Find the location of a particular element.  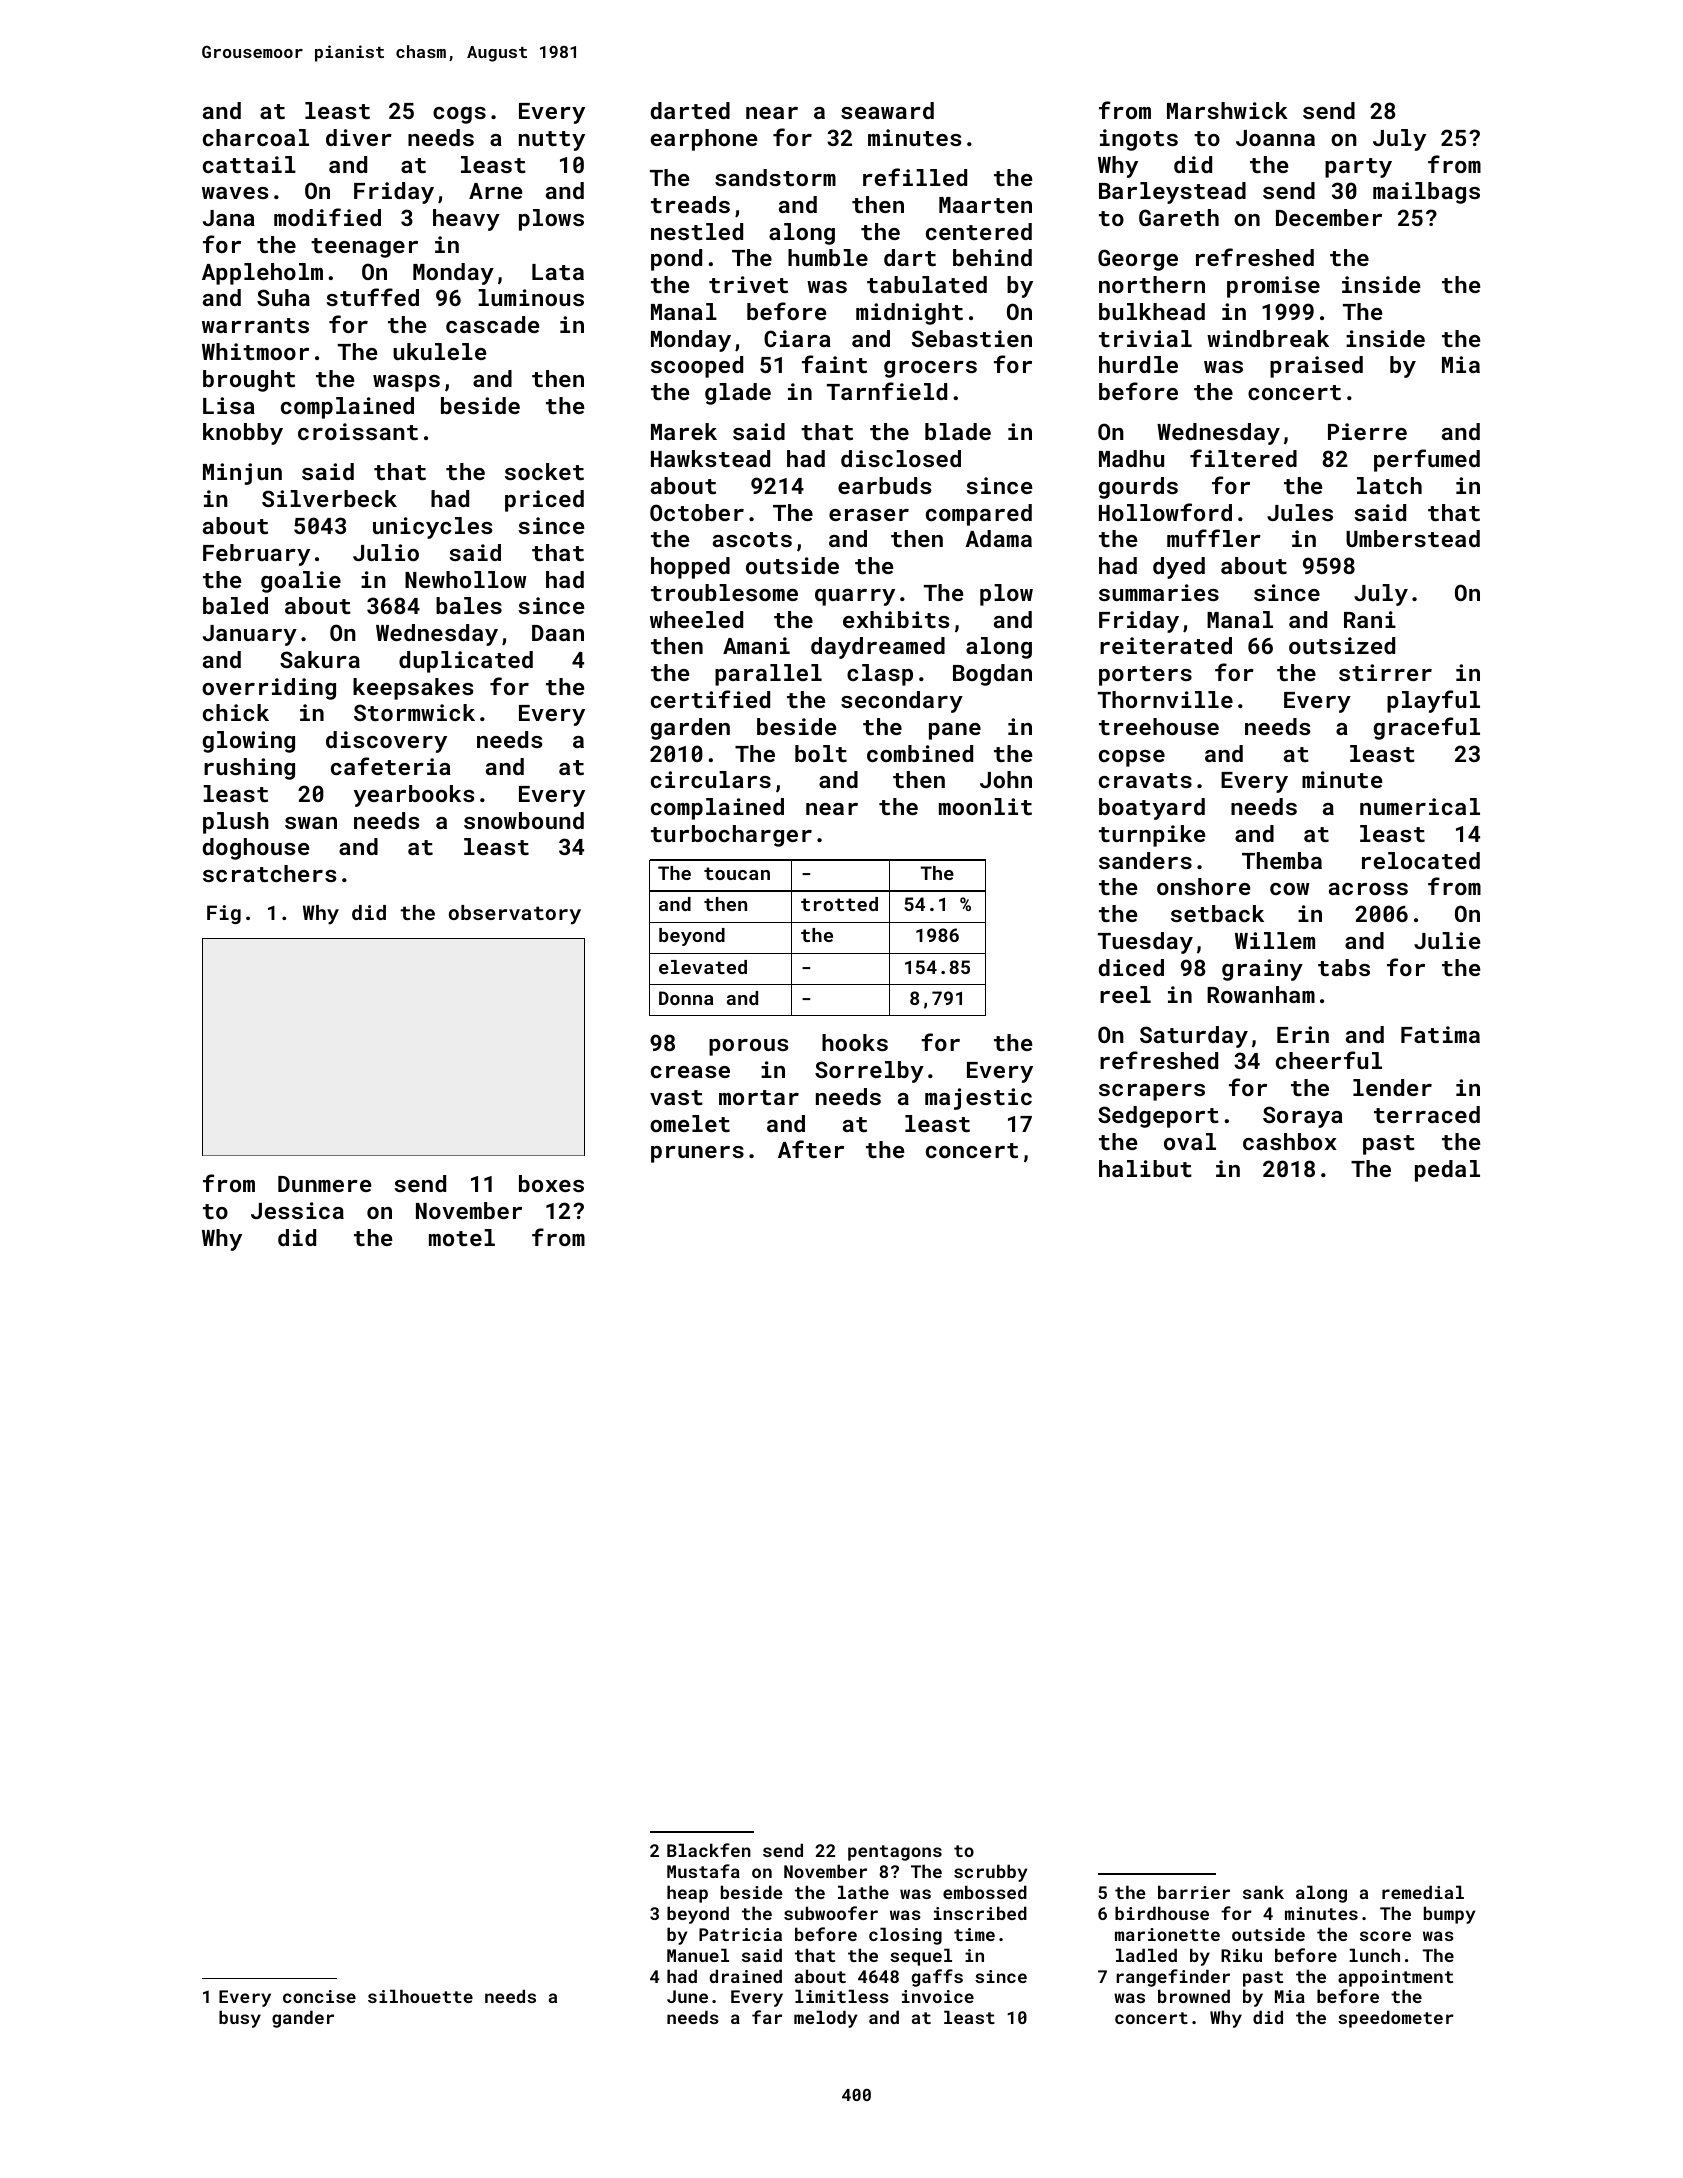

ingots is located at coordinates (1139, 140).
